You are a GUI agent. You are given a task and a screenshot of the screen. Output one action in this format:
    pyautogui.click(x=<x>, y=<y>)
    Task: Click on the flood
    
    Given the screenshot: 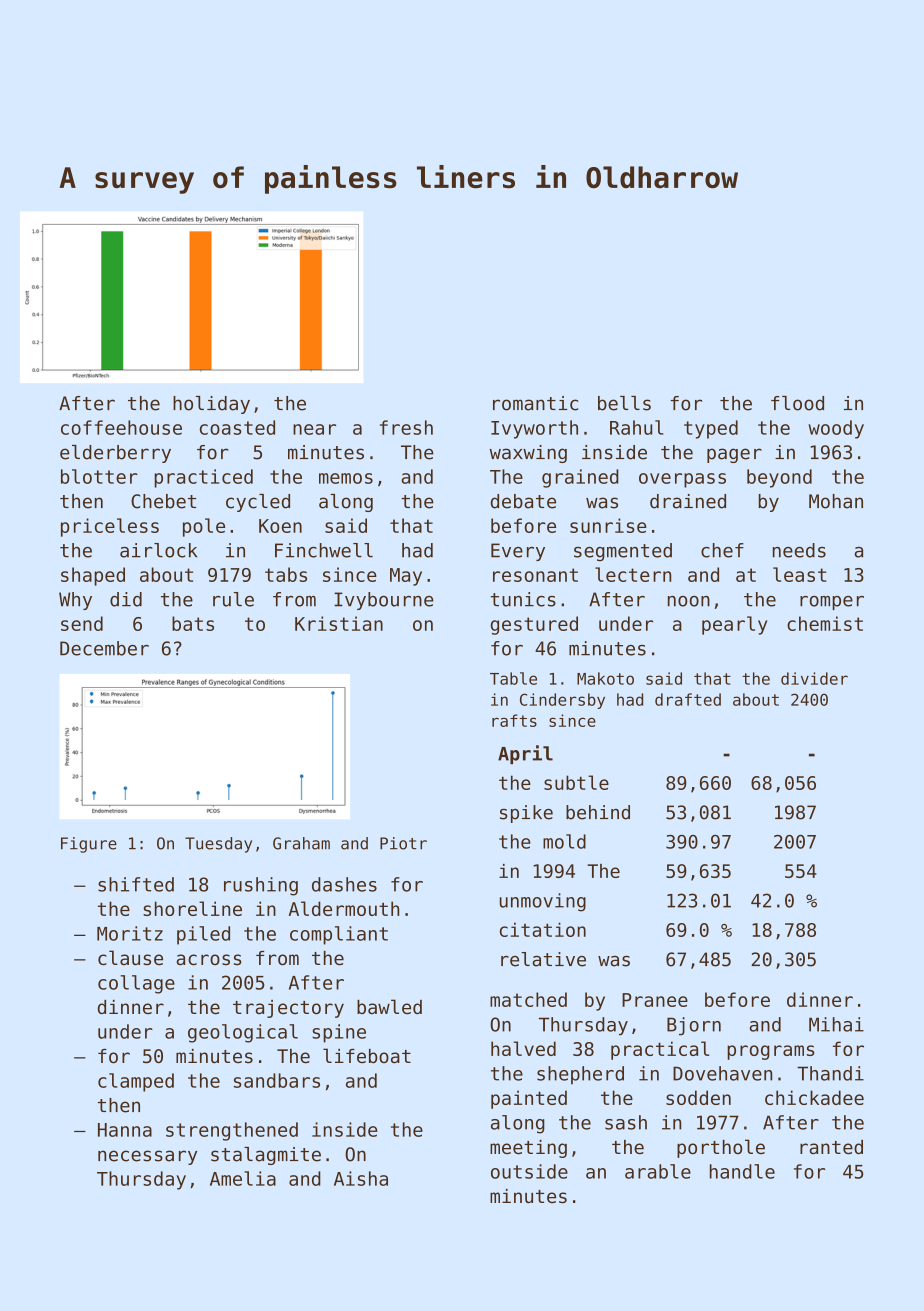 What is the action you would take?
    pyautogui.click(x=797, y=403)
